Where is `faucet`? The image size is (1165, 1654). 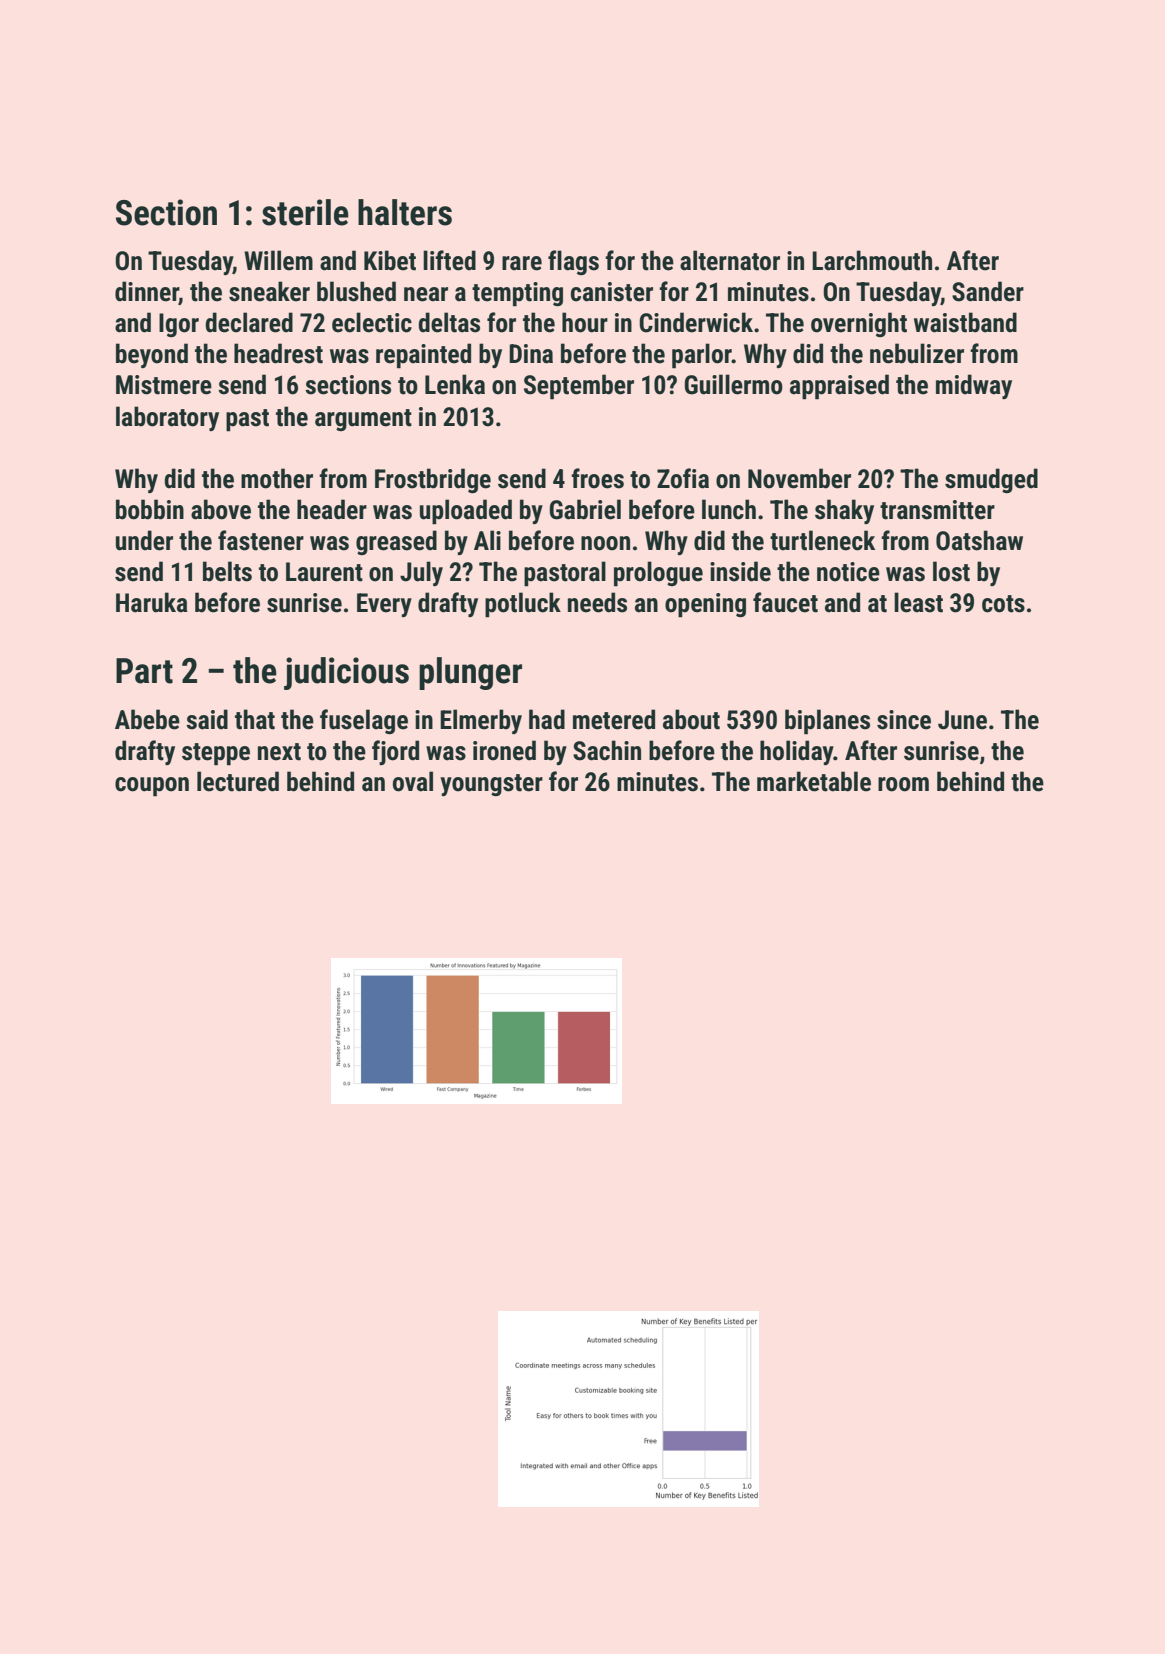
faucet is located at coordinates (785, 602).
